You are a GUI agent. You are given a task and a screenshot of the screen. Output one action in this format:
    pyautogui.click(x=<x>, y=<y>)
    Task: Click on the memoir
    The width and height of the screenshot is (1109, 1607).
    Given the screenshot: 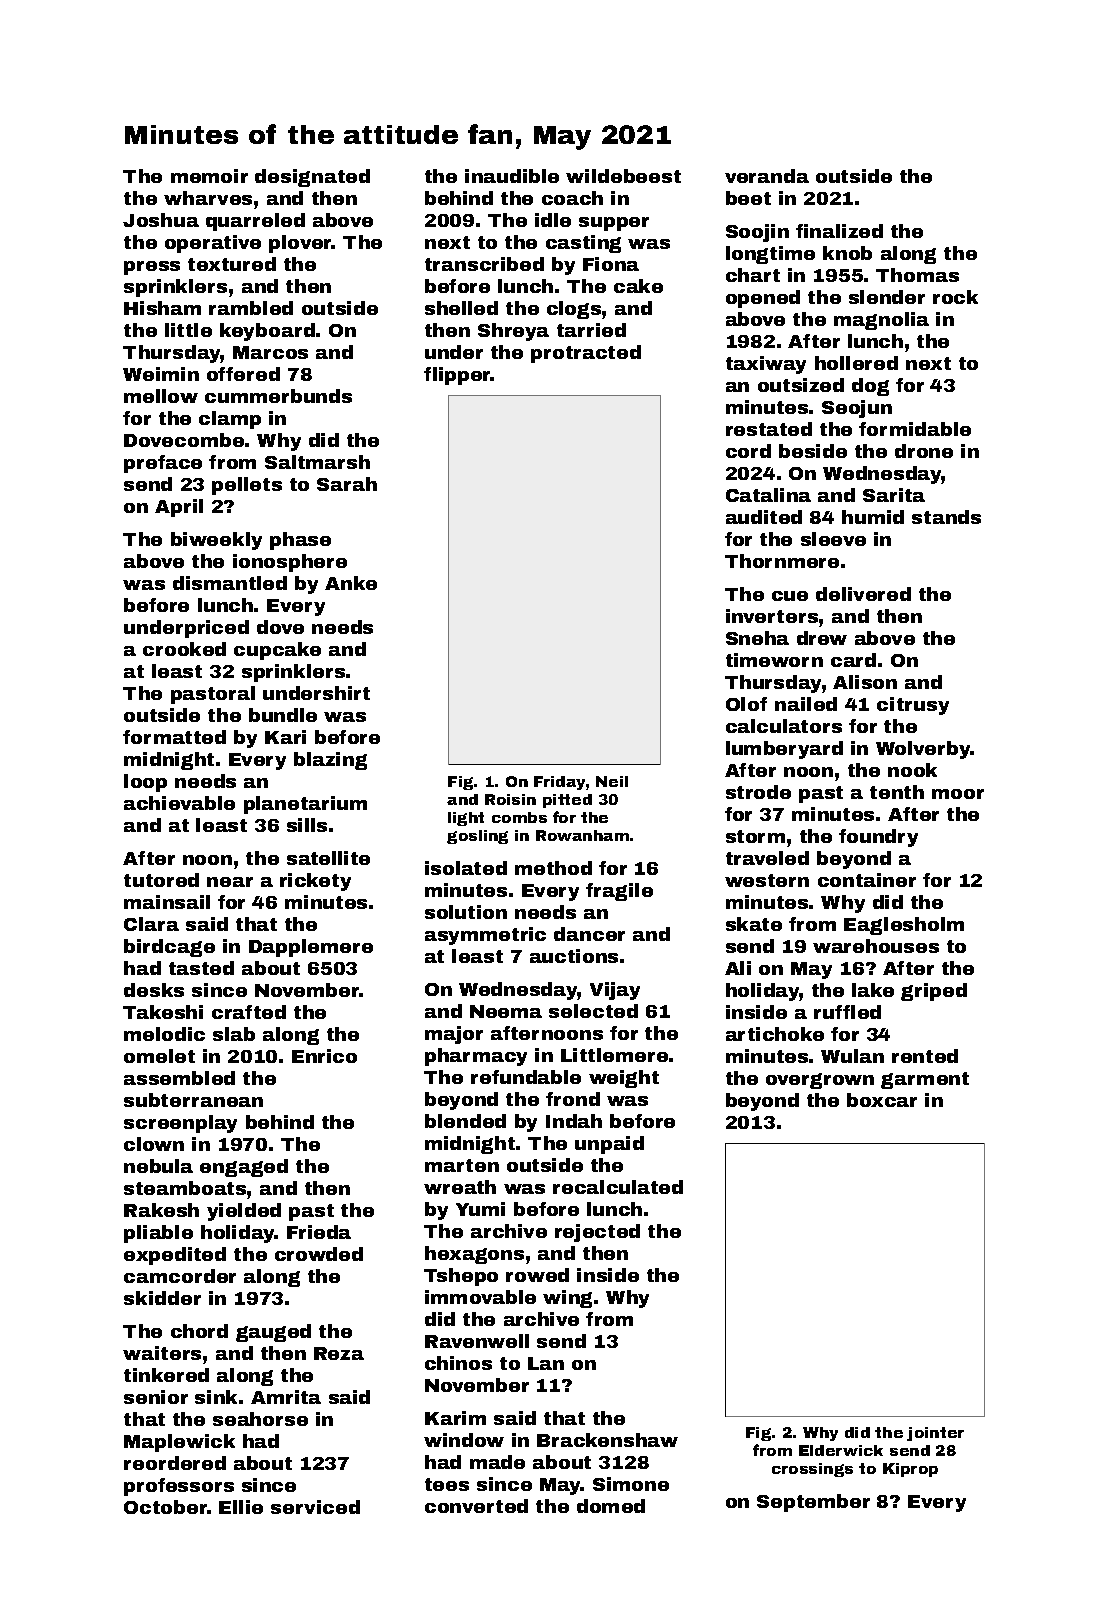 What is the action you would take?
    pyautogui.click(x=209, y=176)
